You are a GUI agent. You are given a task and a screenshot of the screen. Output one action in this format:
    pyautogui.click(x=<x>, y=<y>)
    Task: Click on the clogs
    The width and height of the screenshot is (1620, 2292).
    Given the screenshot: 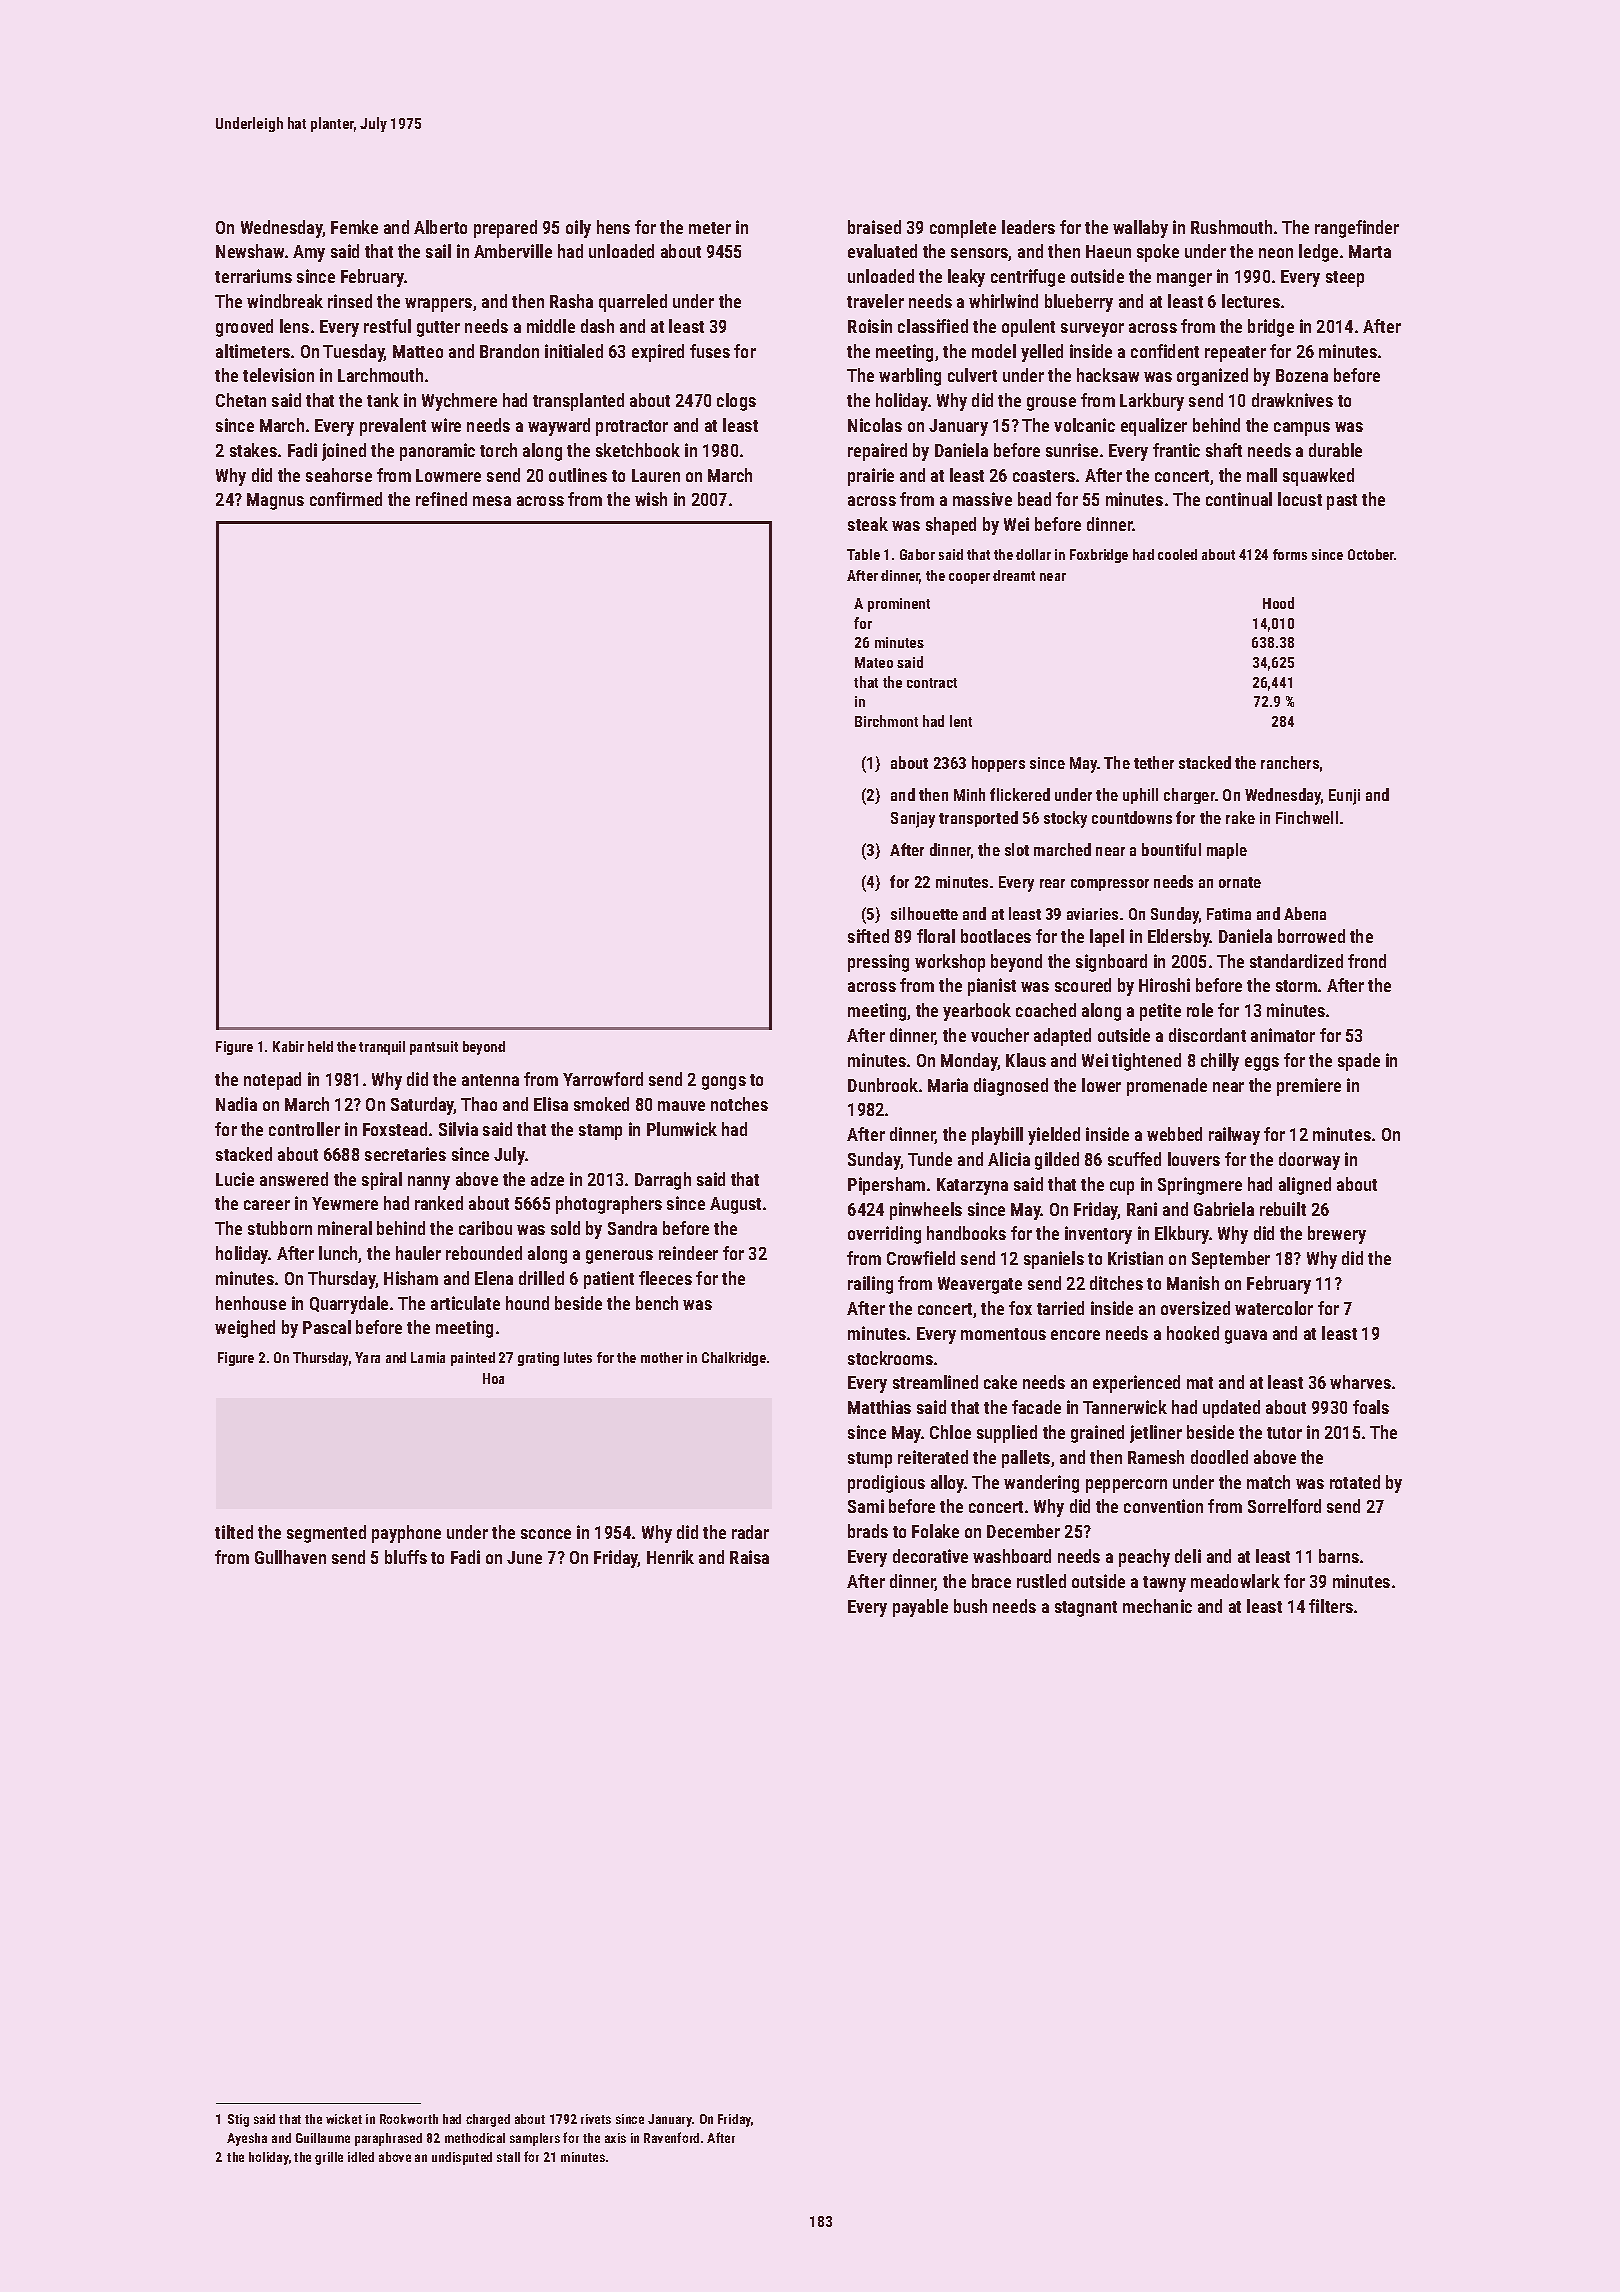 What is the action you would take?
    pyautogui.click(x=736, y=402)
